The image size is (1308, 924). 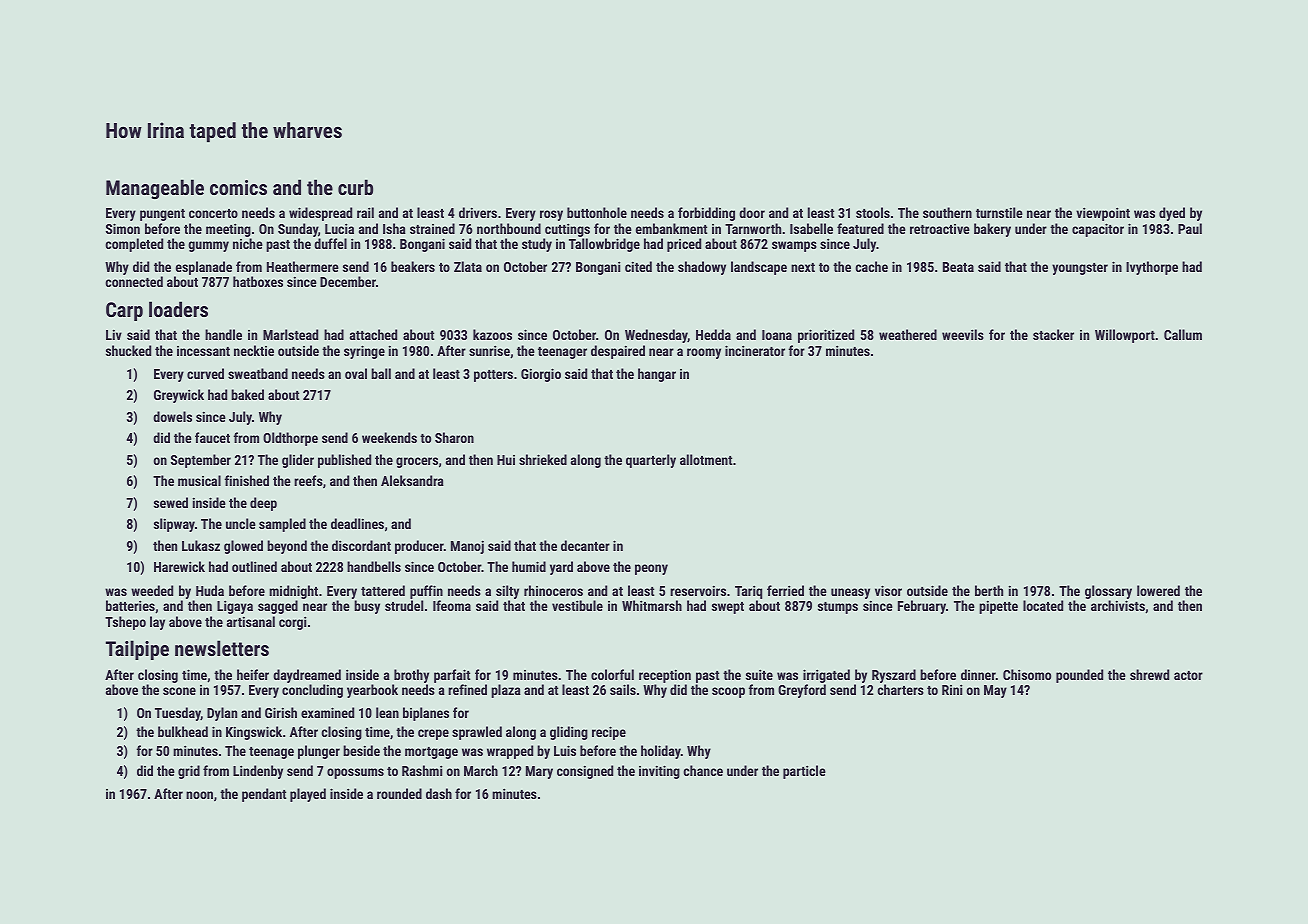 I want to click on Oldthorpe, so click(x=290, y=439).
